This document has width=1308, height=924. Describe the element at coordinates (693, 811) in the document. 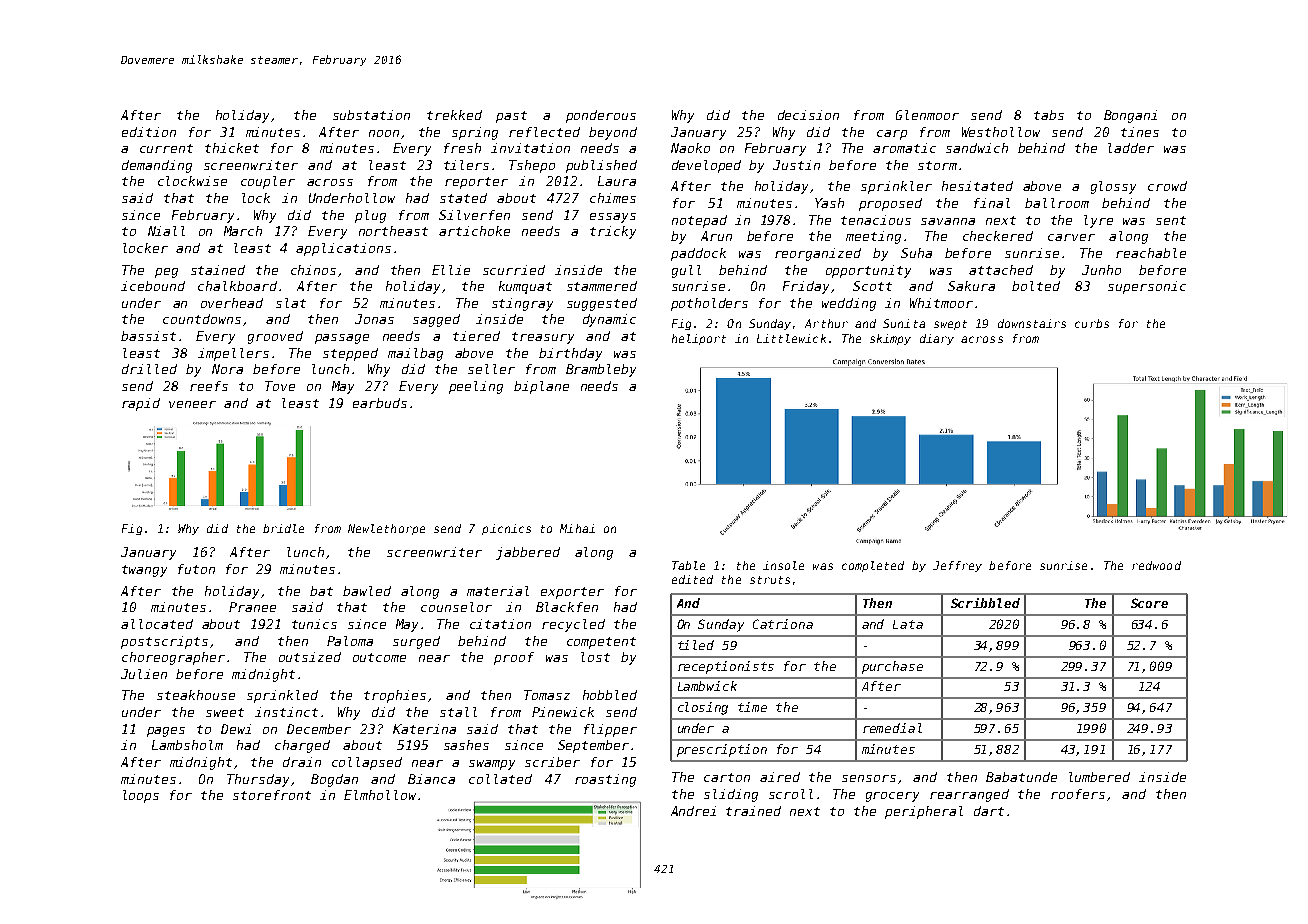

I see `Andrei` at that location.
